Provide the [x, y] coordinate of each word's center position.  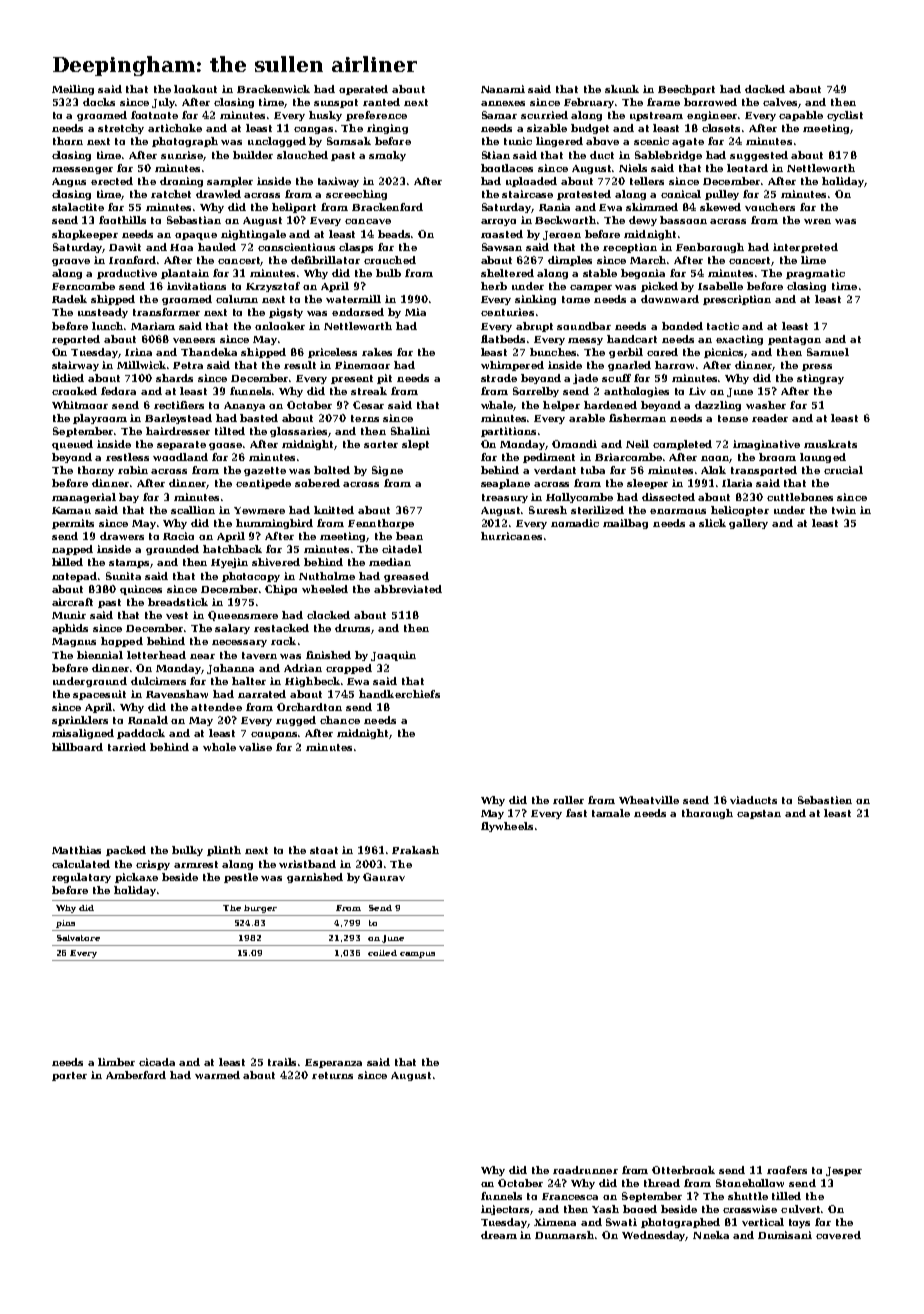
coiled [382, 953]
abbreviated [408, 589]
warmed [217, 1075]
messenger [82, 170]
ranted [381, 102]
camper [591, 288]
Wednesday [654, 1236]
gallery [748, 524]
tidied [68, 378]
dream [499, 1235]
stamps [129, 563]
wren [817, 221]
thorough [707, 814]
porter [69, 1076]
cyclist [845, 116]
